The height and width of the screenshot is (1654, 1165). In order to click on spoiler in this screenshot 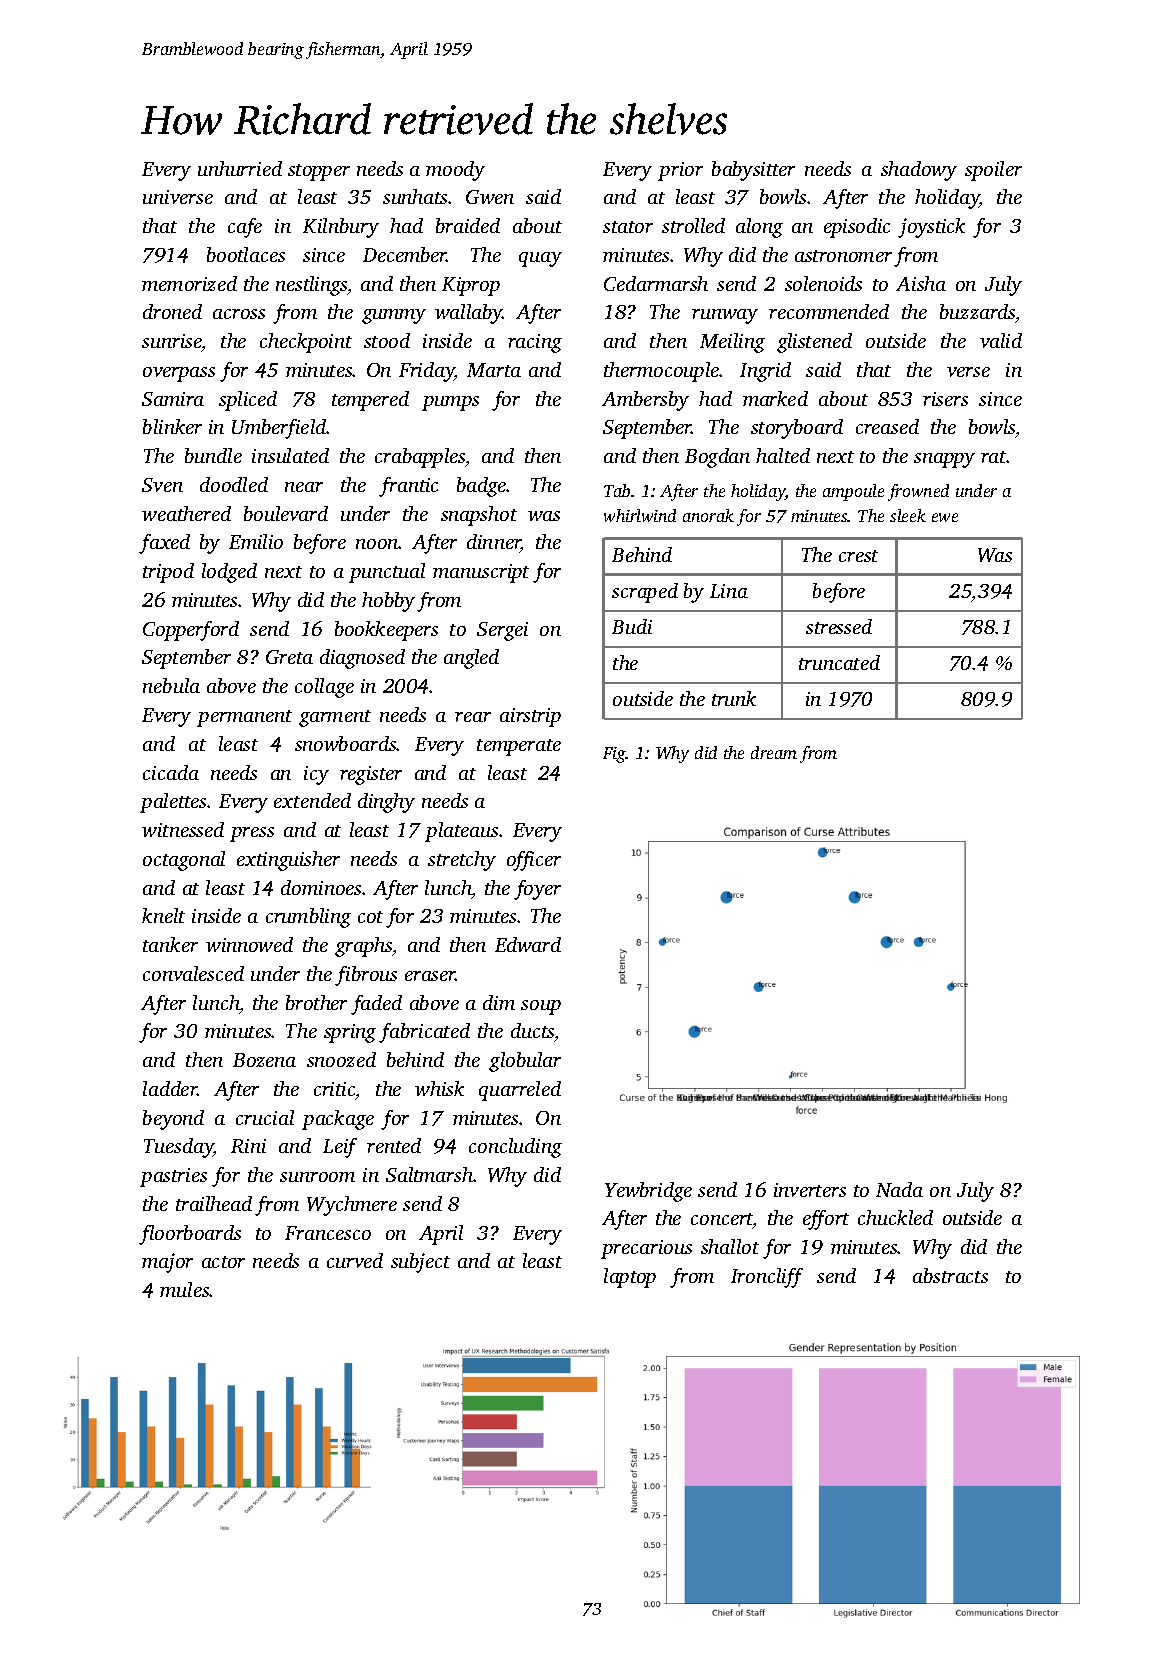, I will do `click(993, 171)`.
